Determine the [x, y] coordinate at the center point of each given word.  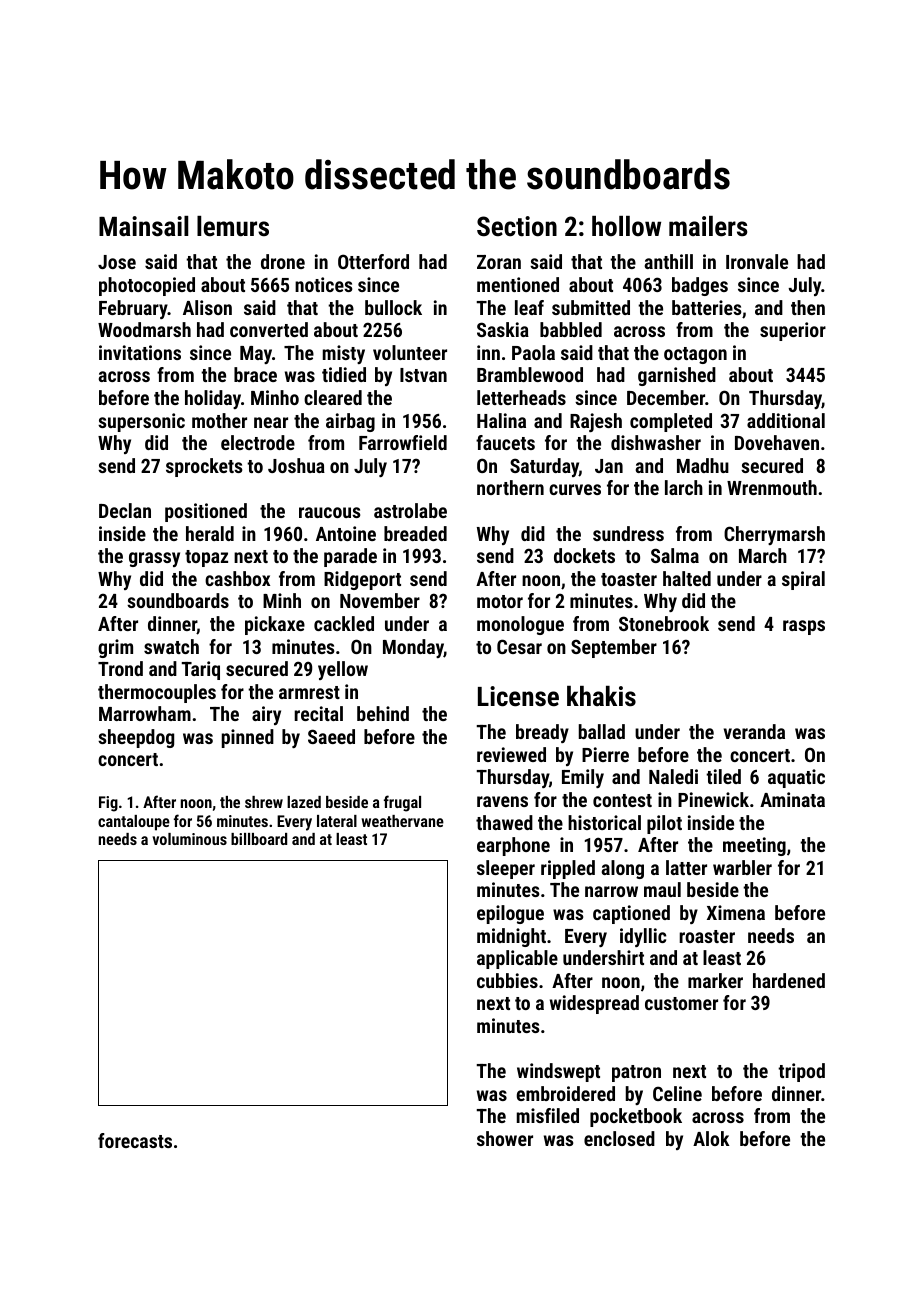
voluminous [189, 839]
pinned [248, 738]
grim [115, 648]
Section [517, 226]
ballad [602, 731]
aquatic [796, 778]
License [518, 696]
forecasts [135, 1140]
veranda [754, 731]
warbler [742, 867]
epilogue [510, 914]
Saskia [503, 329]
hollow [626, 226]
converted [269, 329]
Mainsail [143, 226]
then [808, 307]
